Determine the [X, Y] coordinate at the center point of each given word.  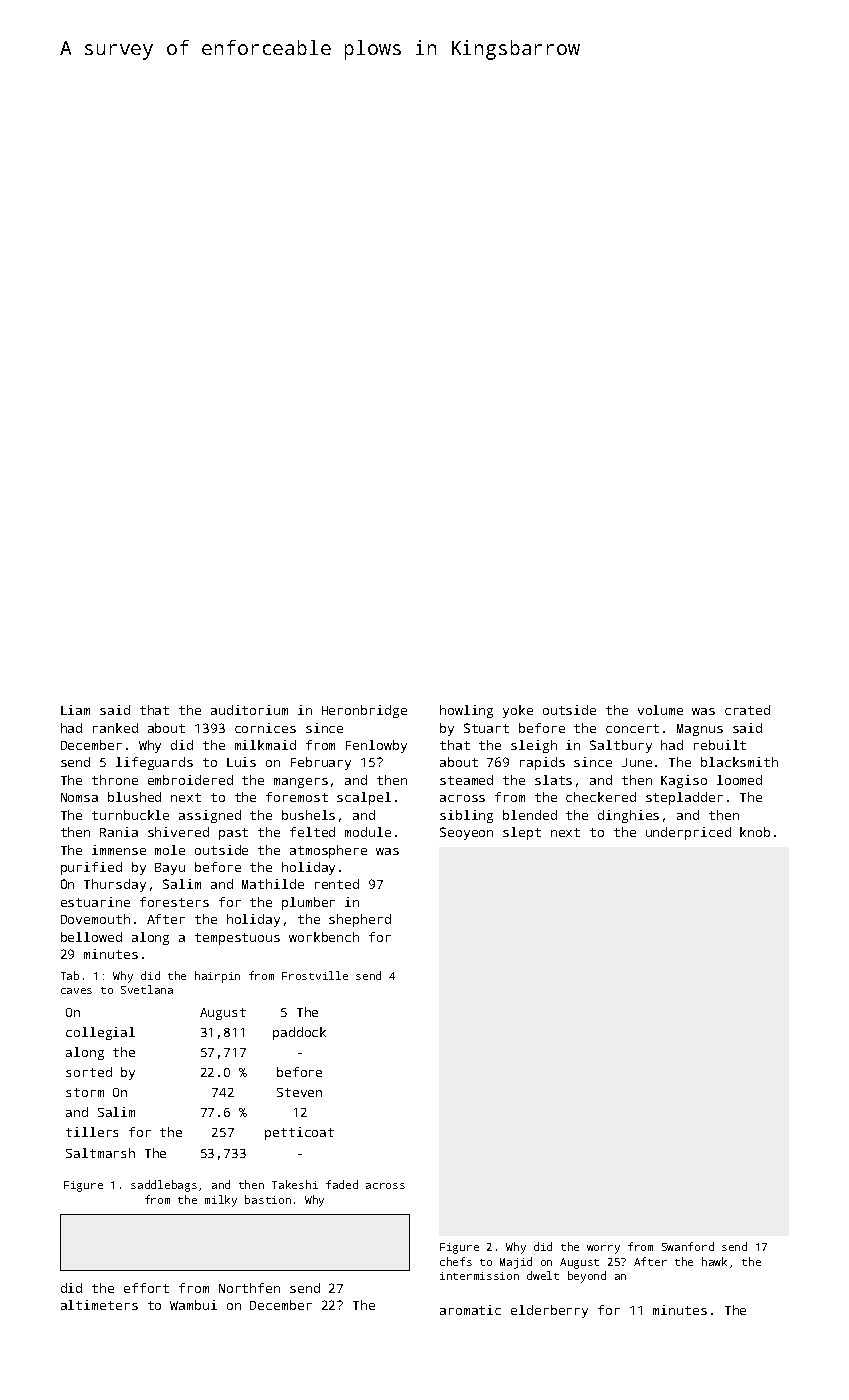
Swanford [688, 1246]
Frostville [315, 975]
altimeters [99, 1305]
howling [466, 711]
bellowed [91, 937]
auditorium [249, 710]
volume [660, 710]
